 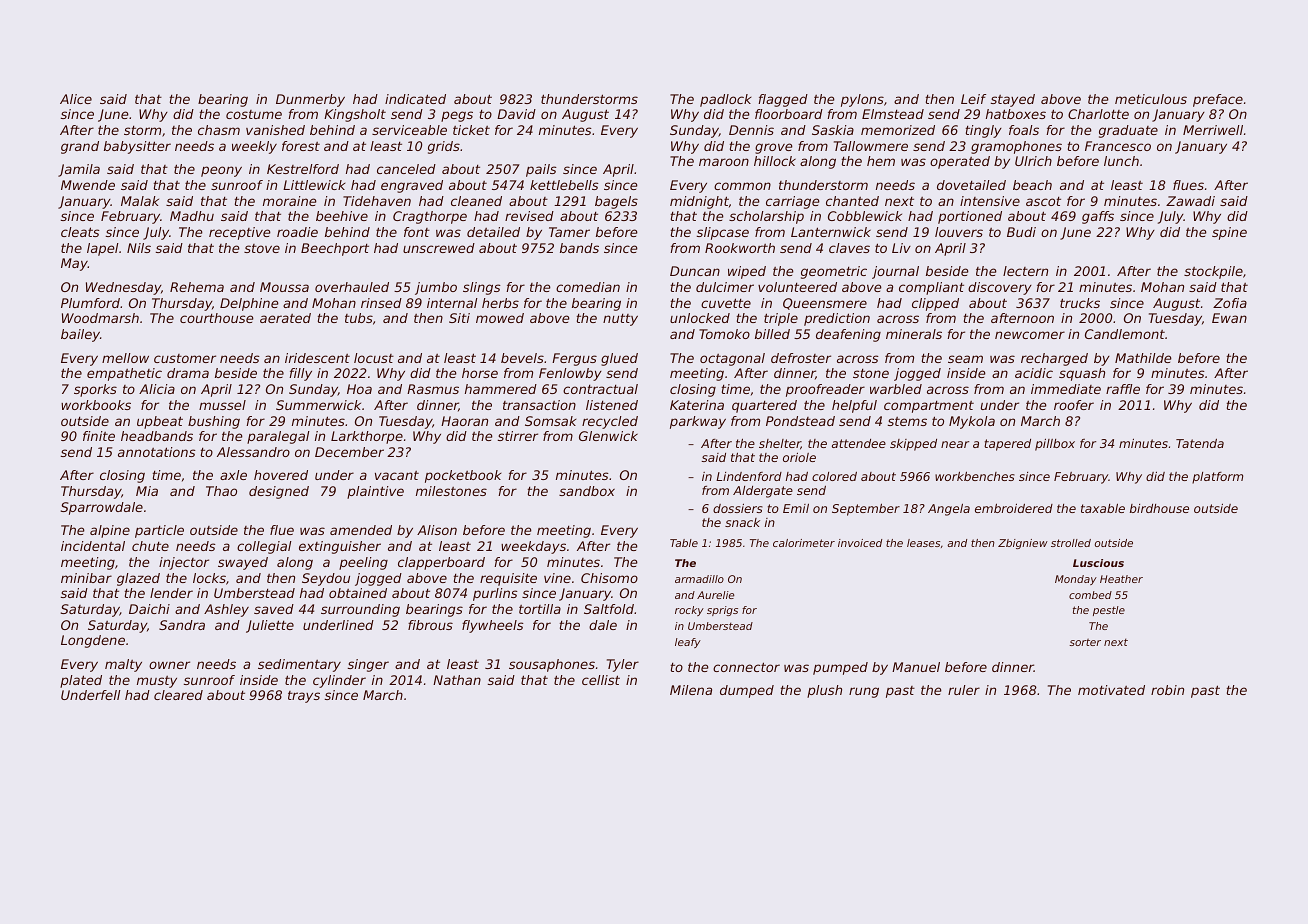 What do you see at coordinates (725, 100) in the image?
I see `padlock` at bounding box center [725, 100].
